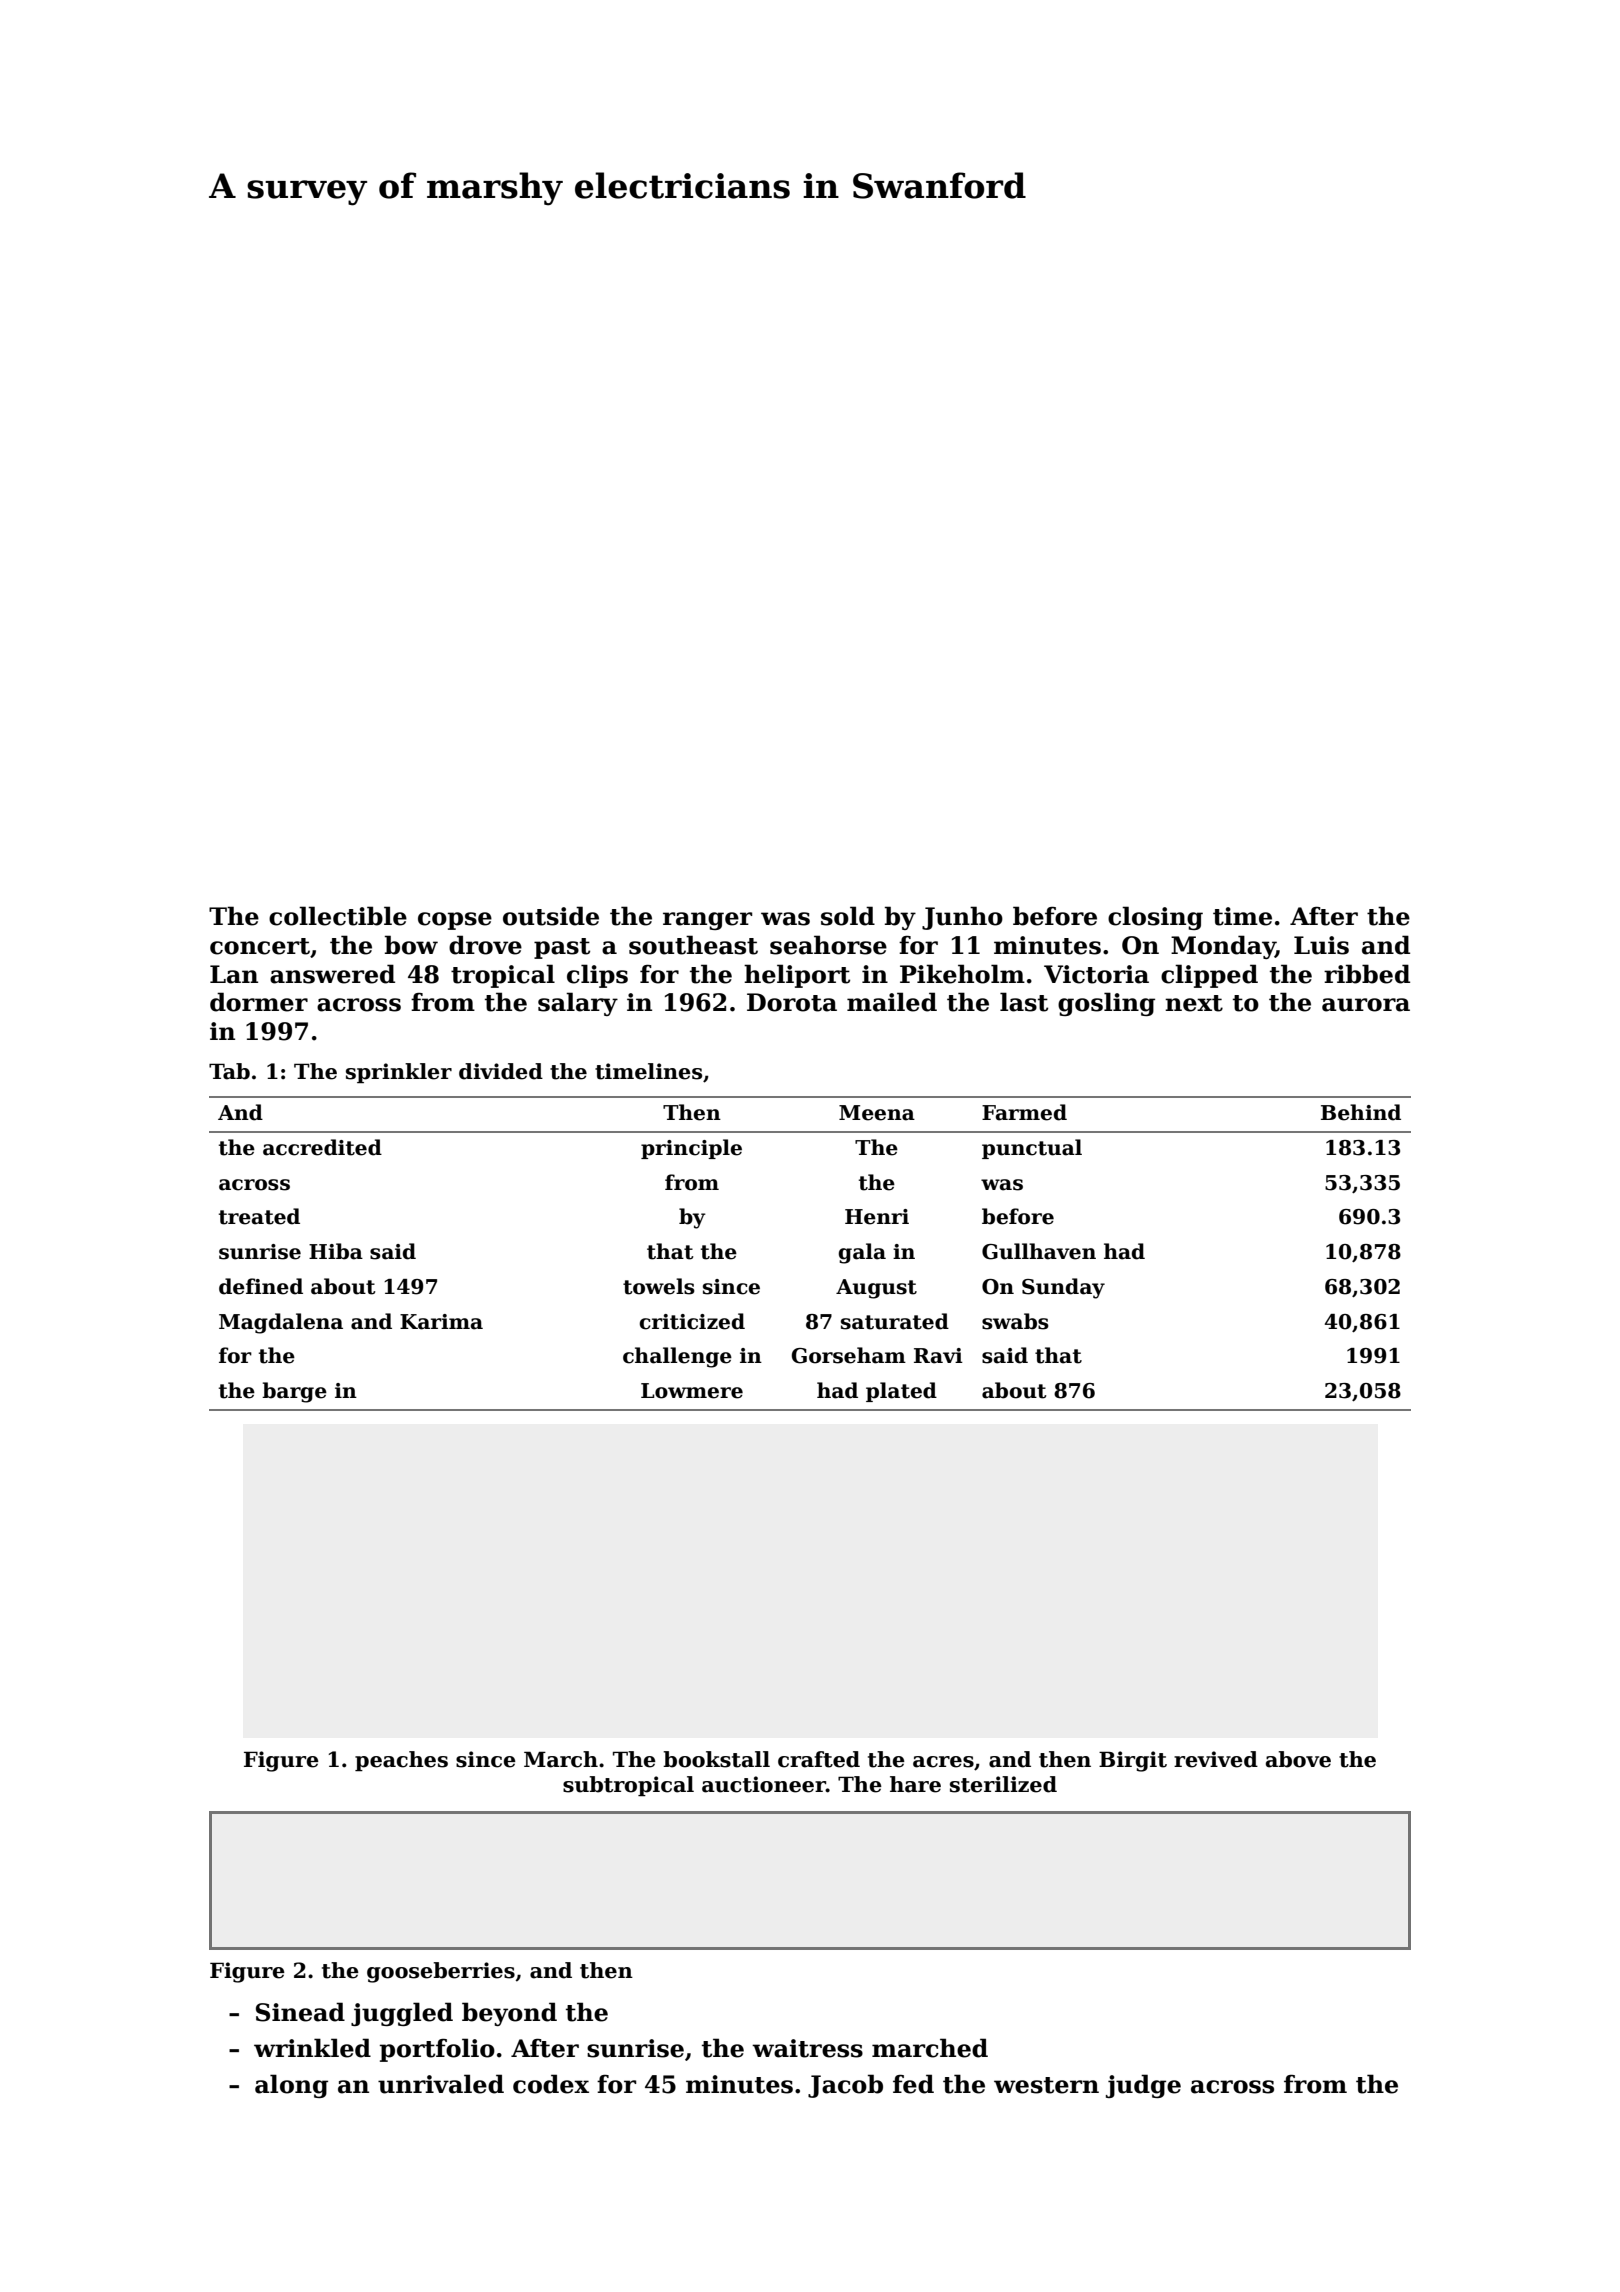 The width and height of the page is (1620, 2292). Describe the element at coordinates (691, 1149) in the page. I see `principle` at that location.
